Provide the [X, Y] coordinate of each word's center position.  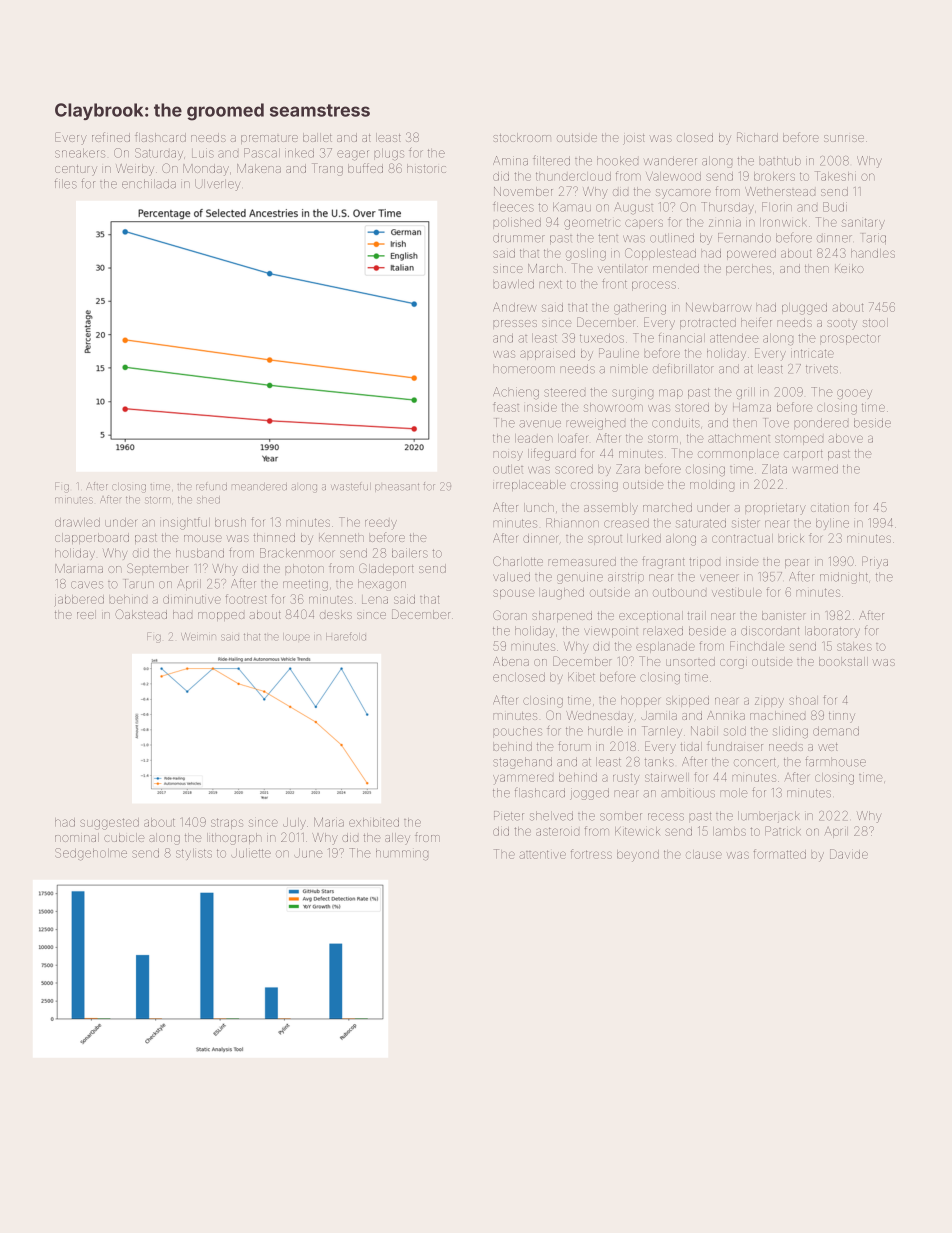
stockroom [522, 137]
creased [626, 523]
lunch [539, 507]
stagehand [522, 763]
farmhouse [835, 761]
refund [211, 487]
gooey [854, 394]
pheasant [397, 487]
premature [269, 139]
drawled [77, 522]
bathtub [780, 161]
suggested [109, 824]
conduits [676, 423]
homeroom [524, 369]
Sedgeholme [91, 854]
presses [515, 324]
